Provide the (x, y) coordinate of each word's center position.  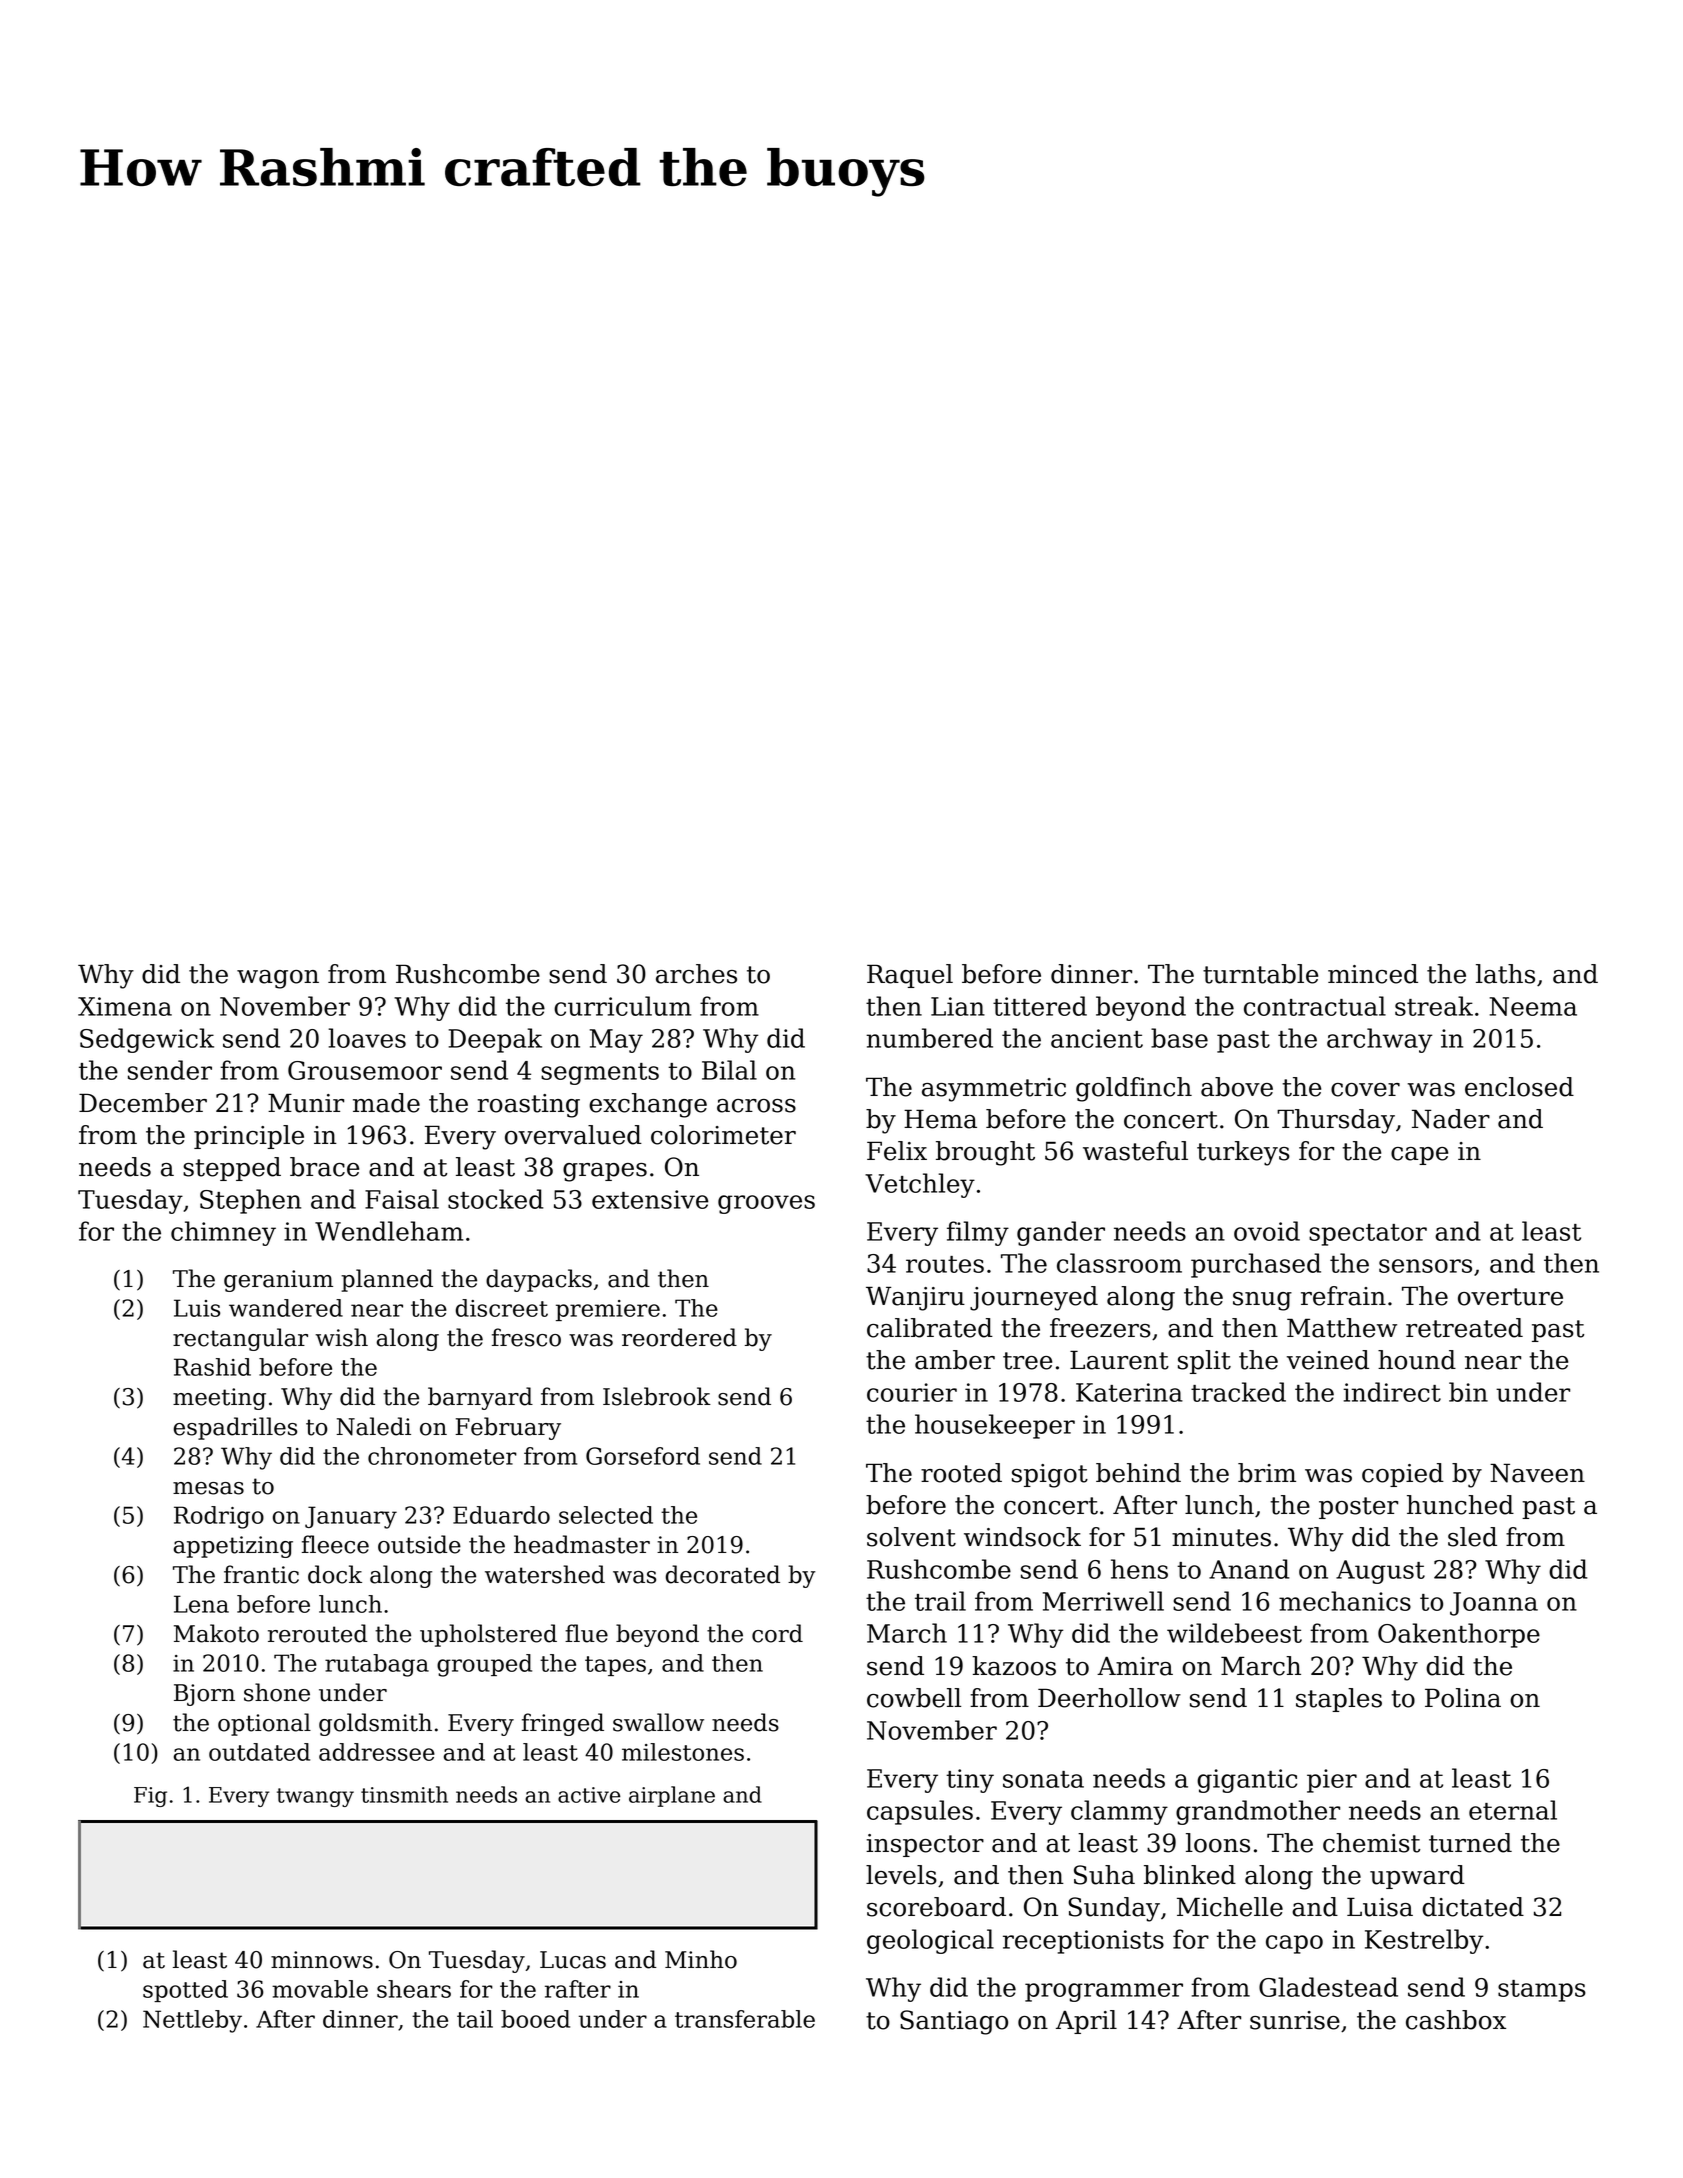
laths (1505, 974)
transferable (745, 2019)
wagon (278, 979)
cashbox (1456, 2020)
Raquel (910, 976)
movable (320, 1989)
